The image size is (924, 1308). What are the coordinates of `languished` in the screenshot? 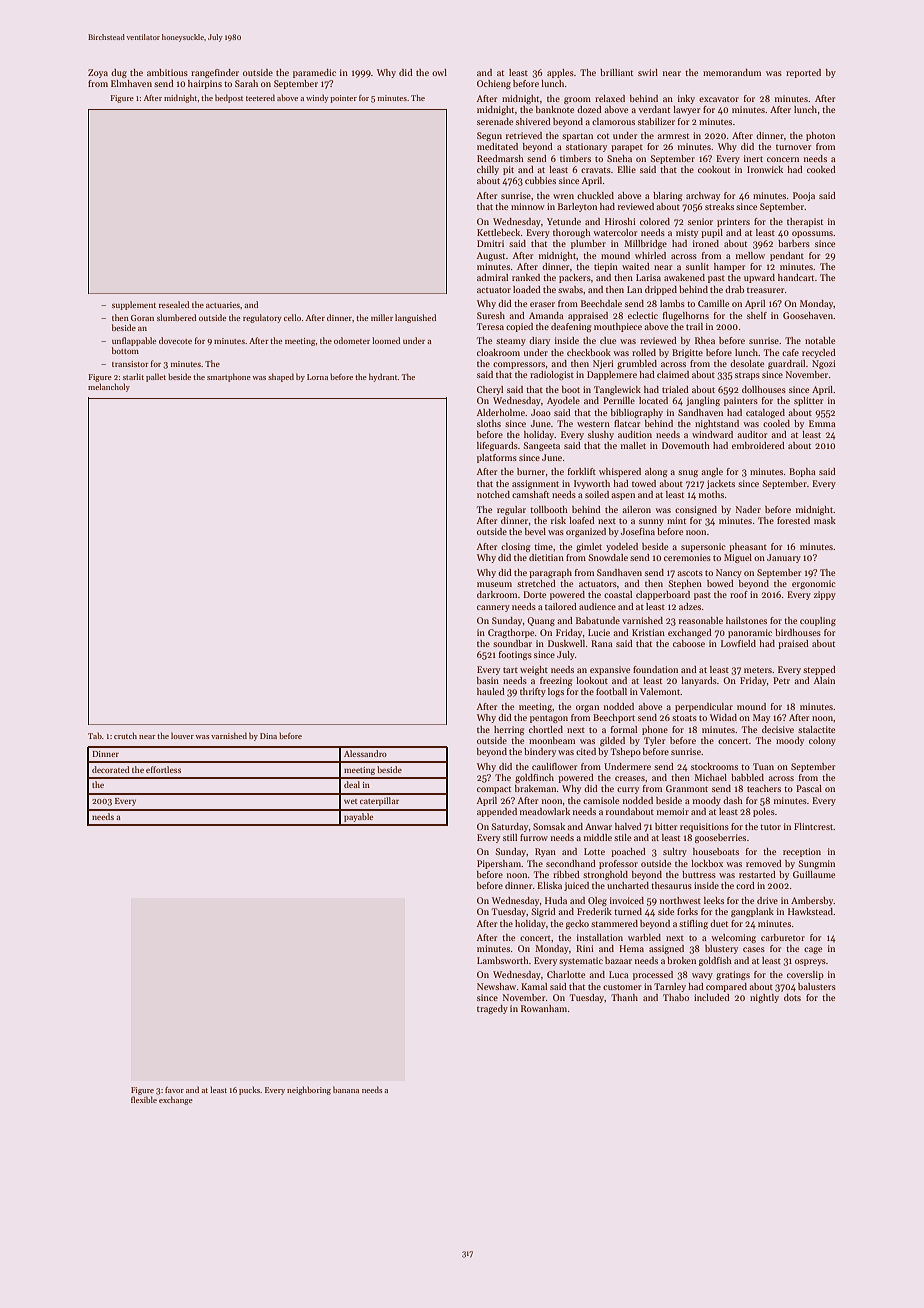 It's located at (415, 318).
